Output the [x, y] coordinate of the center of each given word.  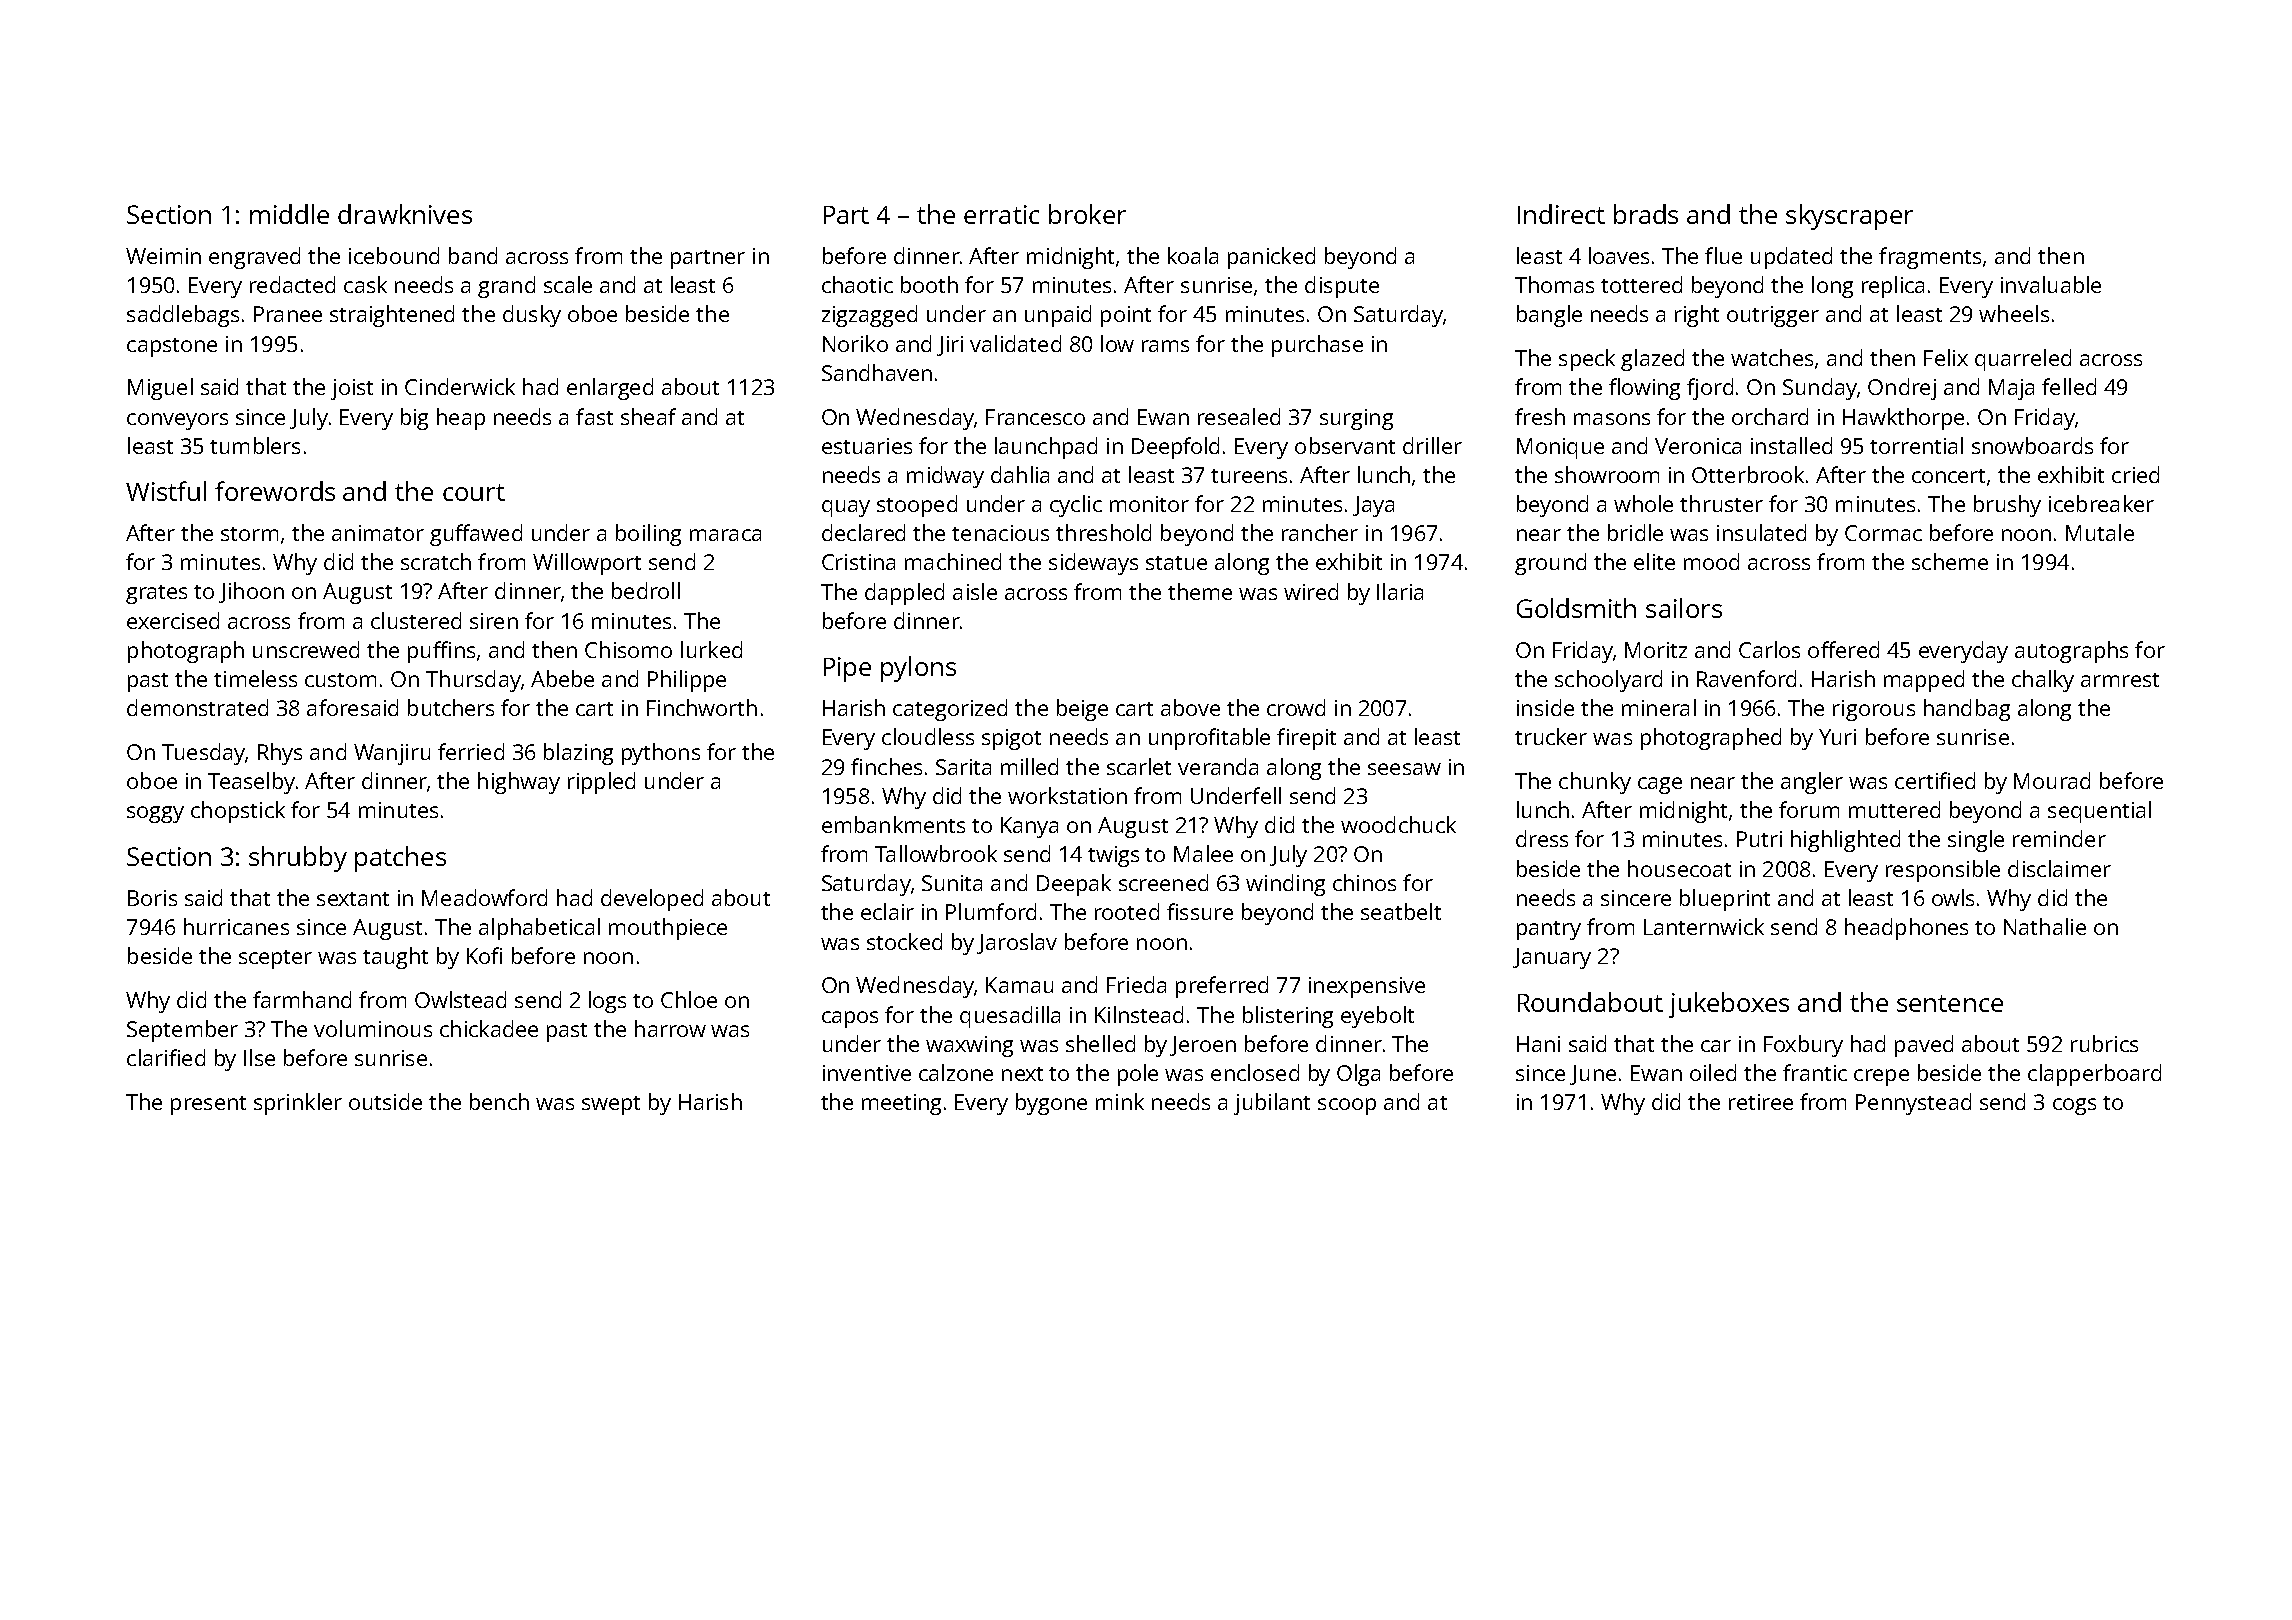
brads [1646, 214]
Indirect [1561, 214]
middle [289, 214]
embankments [893, 824]
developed [652, 900]
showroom [1607, 474]
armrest [2120, 680]
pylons [918, 669]
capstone [172, 347]
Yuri [1837, 737]
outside [385, 1101]
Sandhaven [877, 372]
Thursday [473, 681]
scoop [1347, 1106]
